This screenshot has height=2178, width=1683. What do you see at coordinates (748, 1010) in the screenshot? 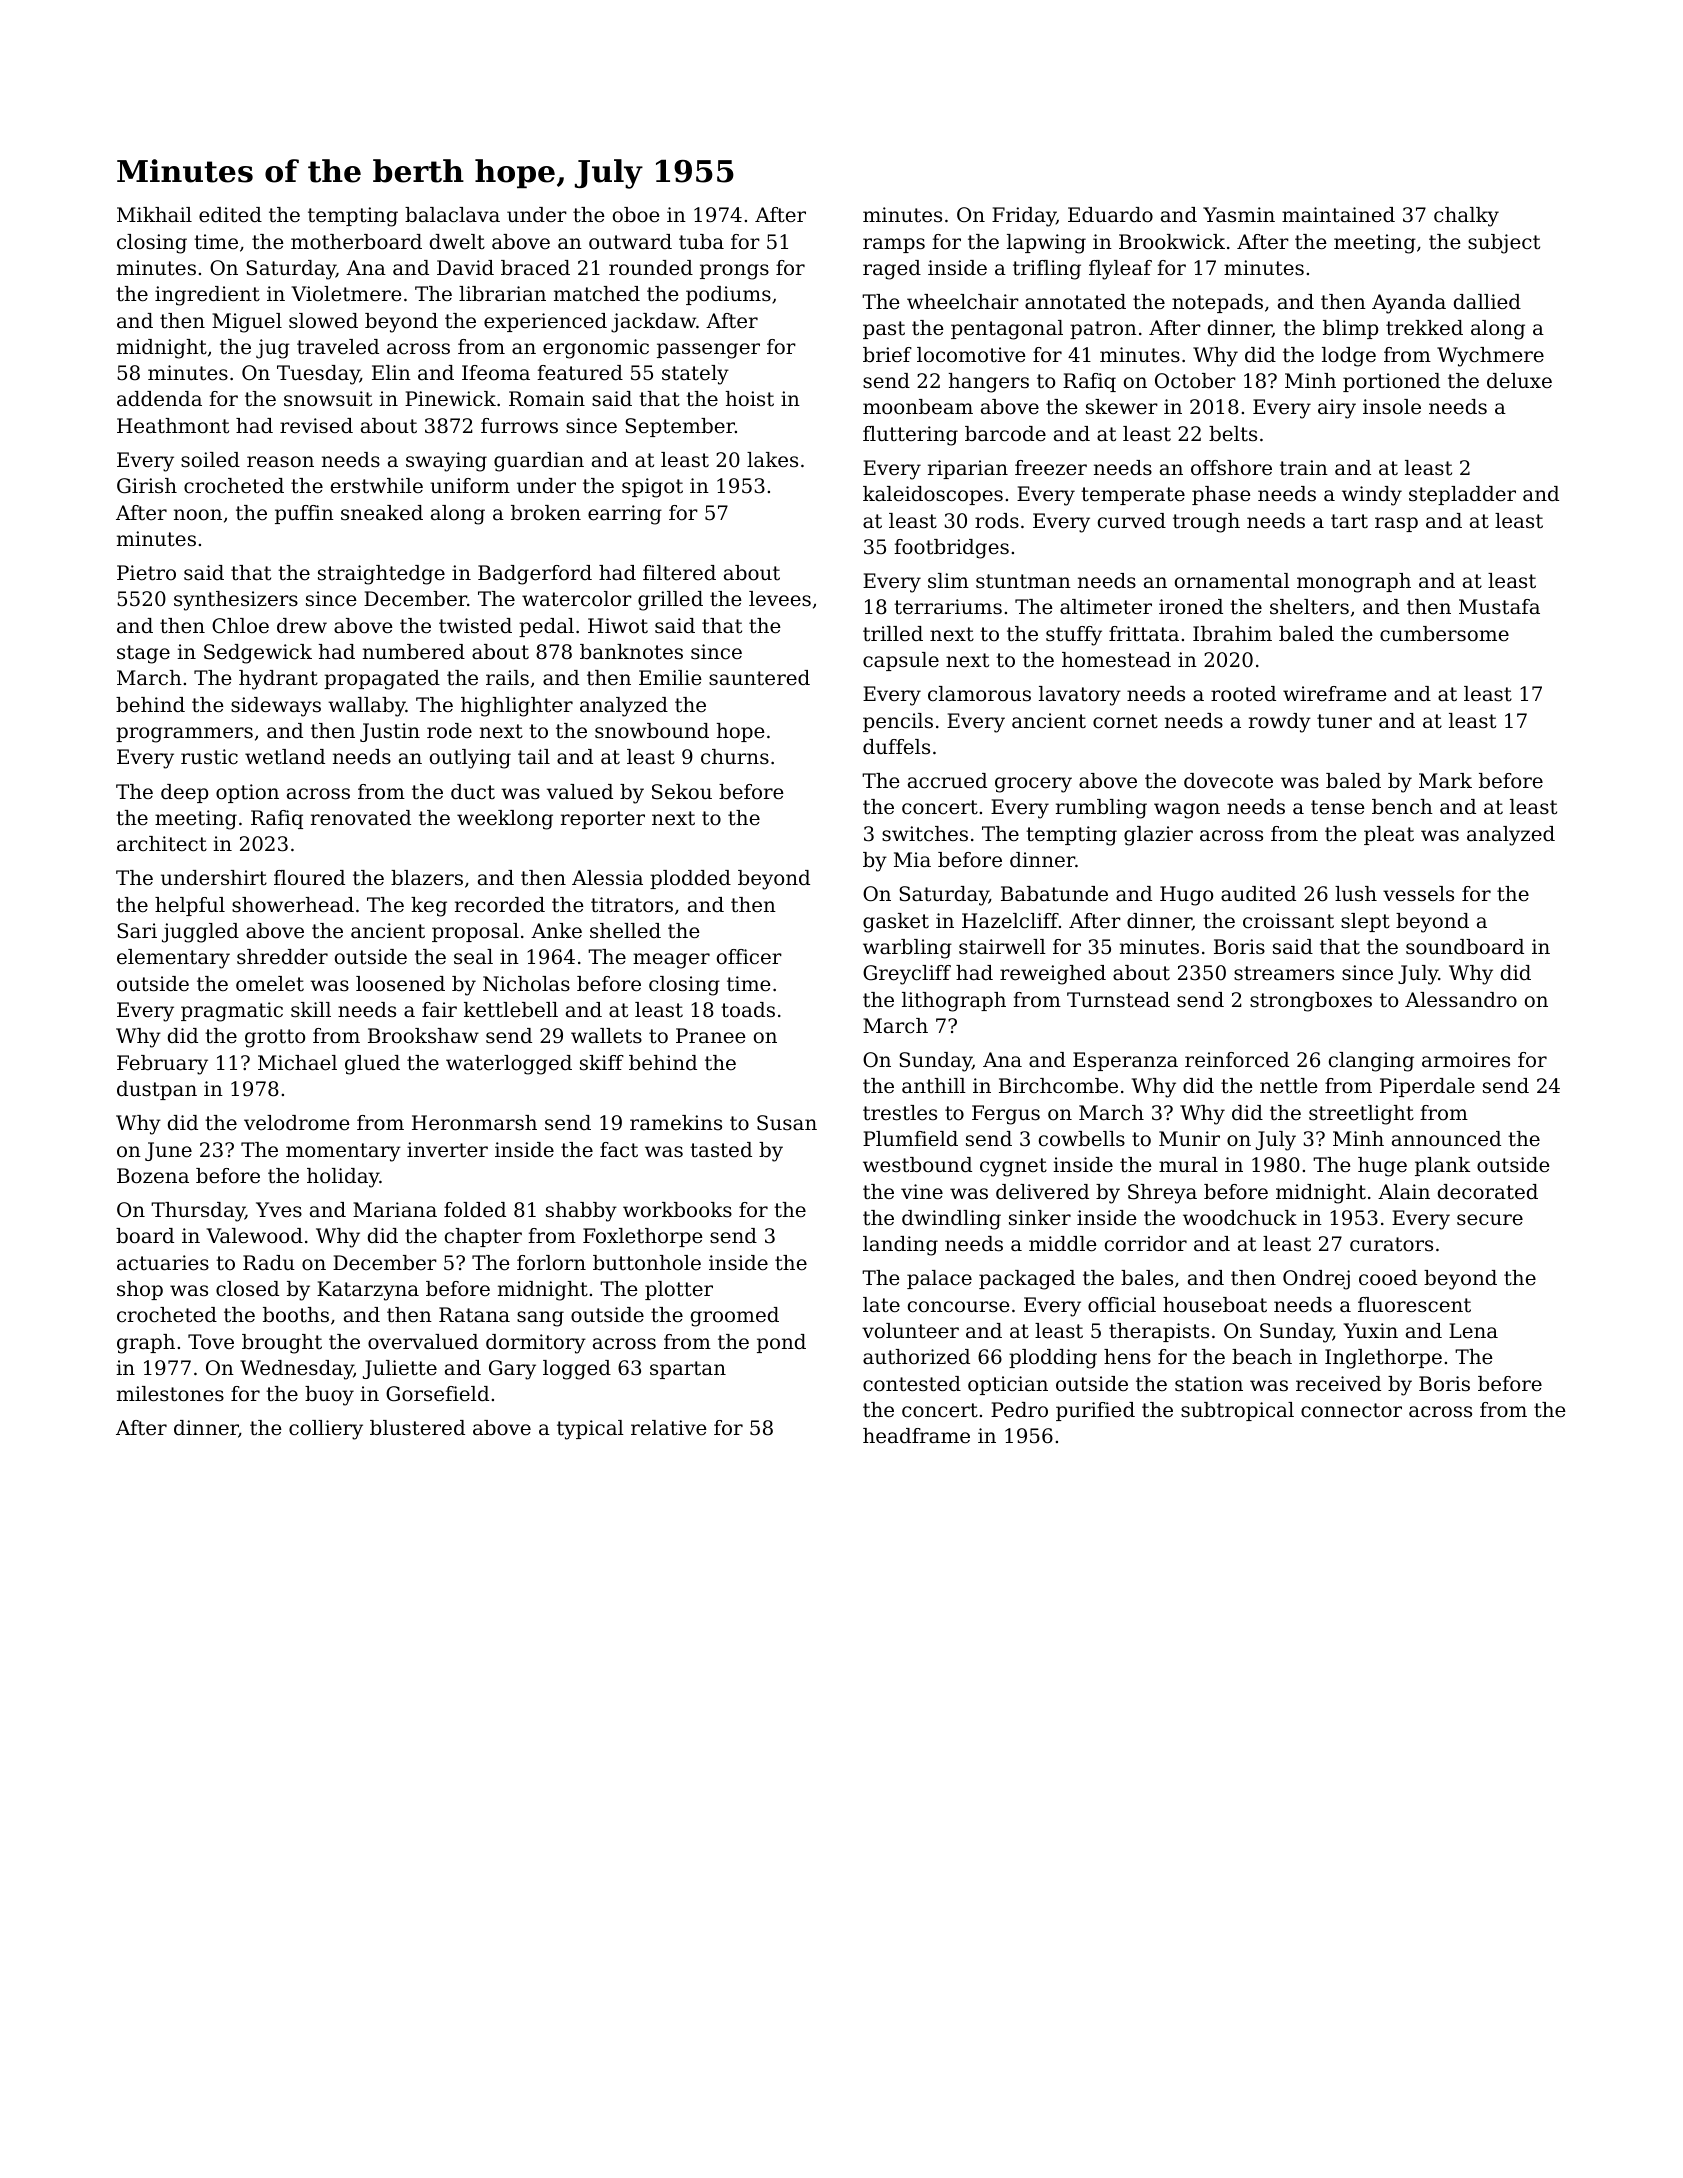
I see `toads` at bounding box center [748, 1010].
